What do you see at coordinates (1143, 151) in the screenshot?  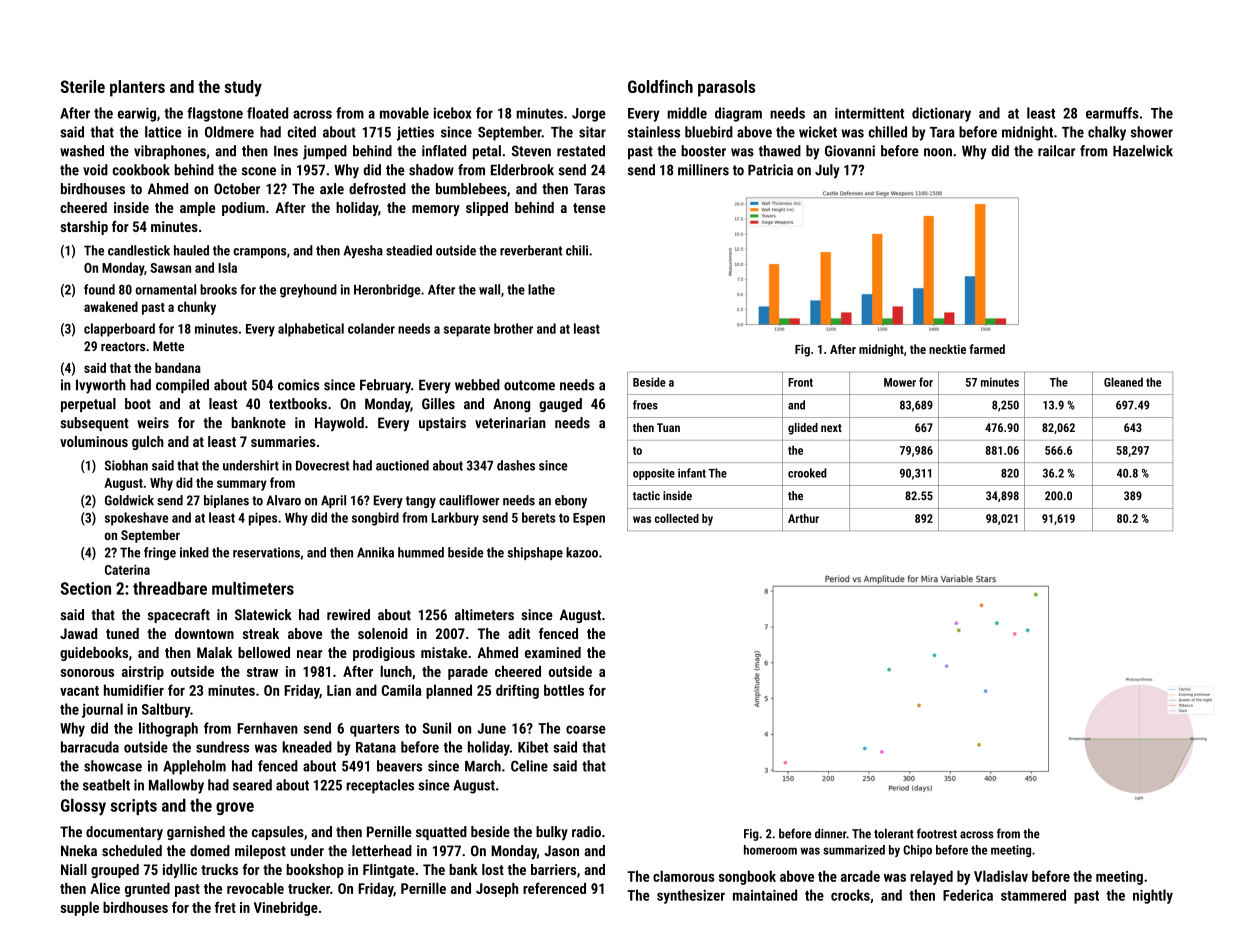 I see `Hazelwick` at bounding box center [1143, 151].
